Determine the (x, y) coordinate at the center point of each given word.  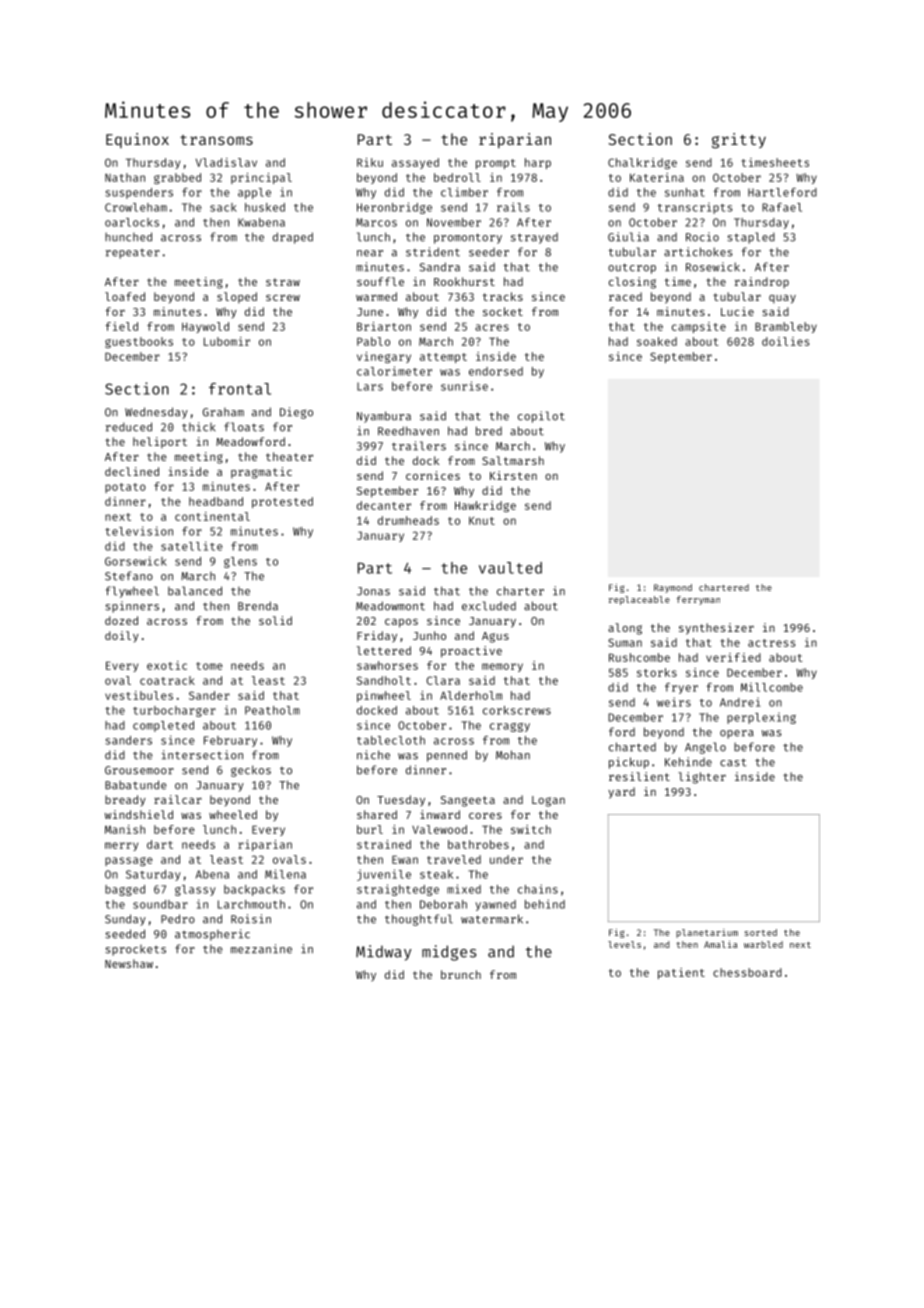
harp (538, 163)
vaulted (510, 568)
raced (625, 296)
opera (737, 734)
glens (240, 562)
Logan (548, 801)
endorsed (496, 371)
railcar (178, 799)
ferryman (698, 600)
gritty (739, 141)
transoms (216, 140)
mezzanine (261, 949)
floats (244, 427)
